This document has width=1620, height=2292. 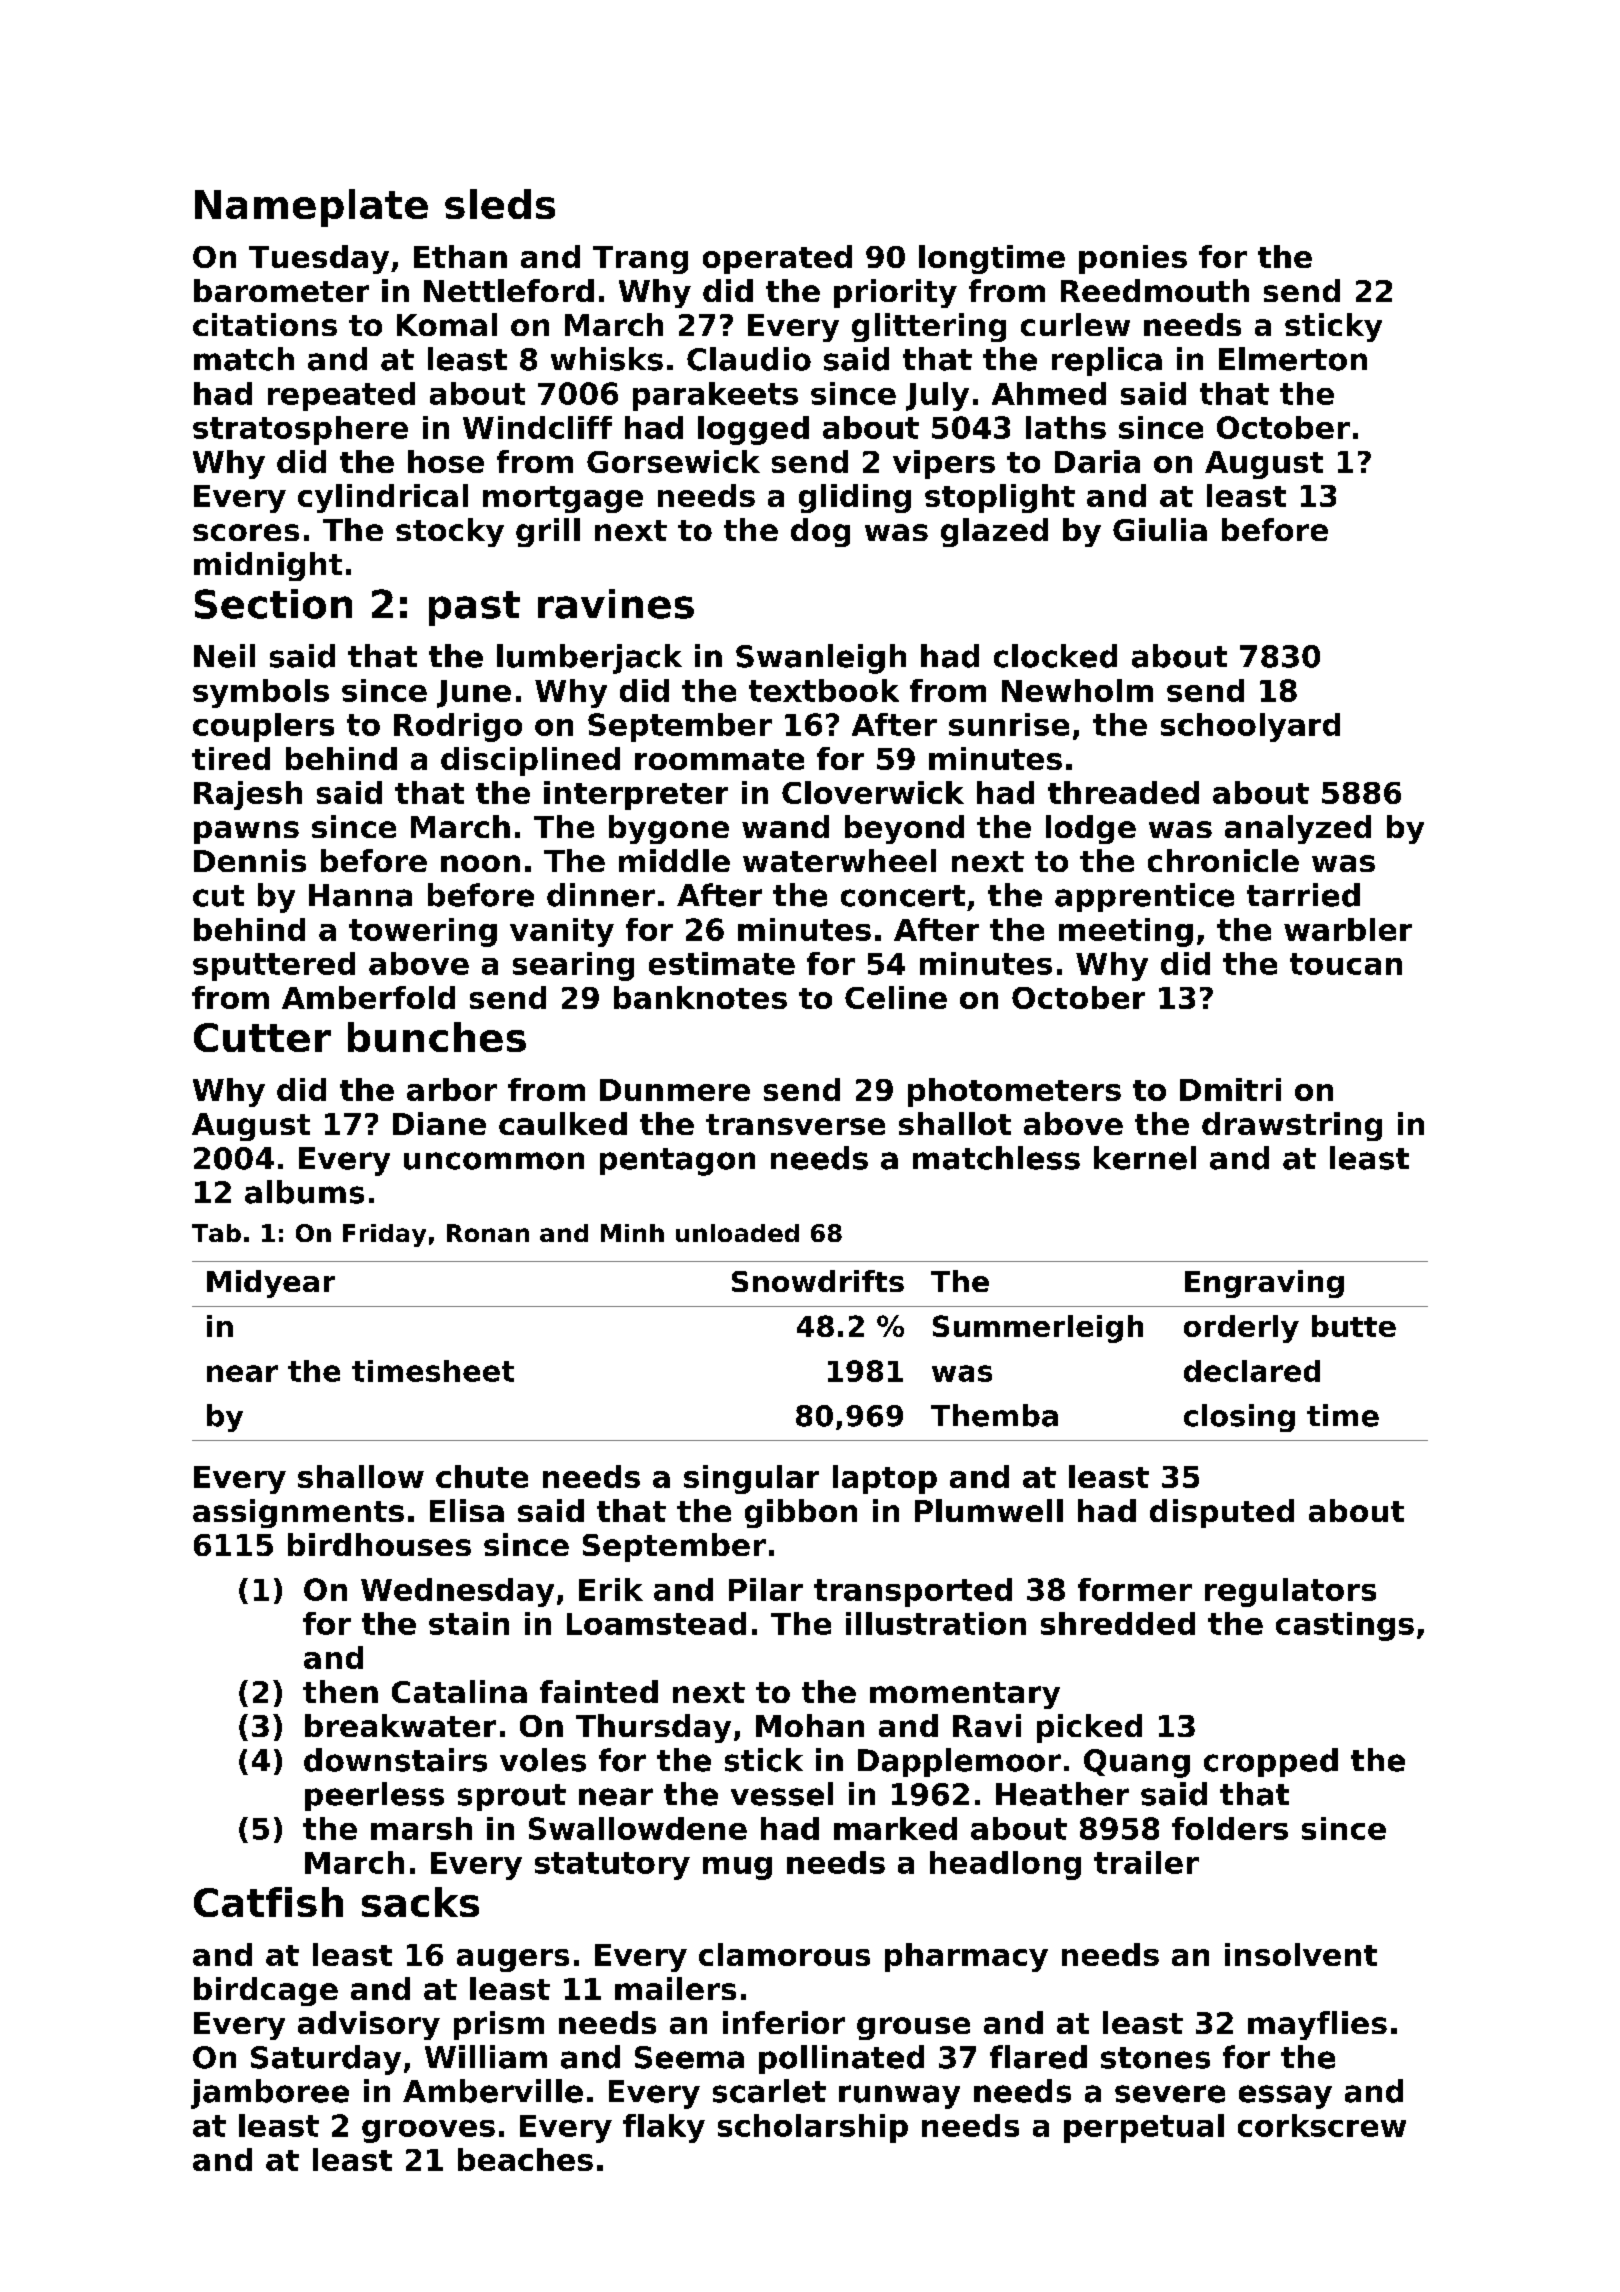 What do you see at coordinates (311, 208) in the document?
I see `Nameplate` at bounding box center [311, 208].
